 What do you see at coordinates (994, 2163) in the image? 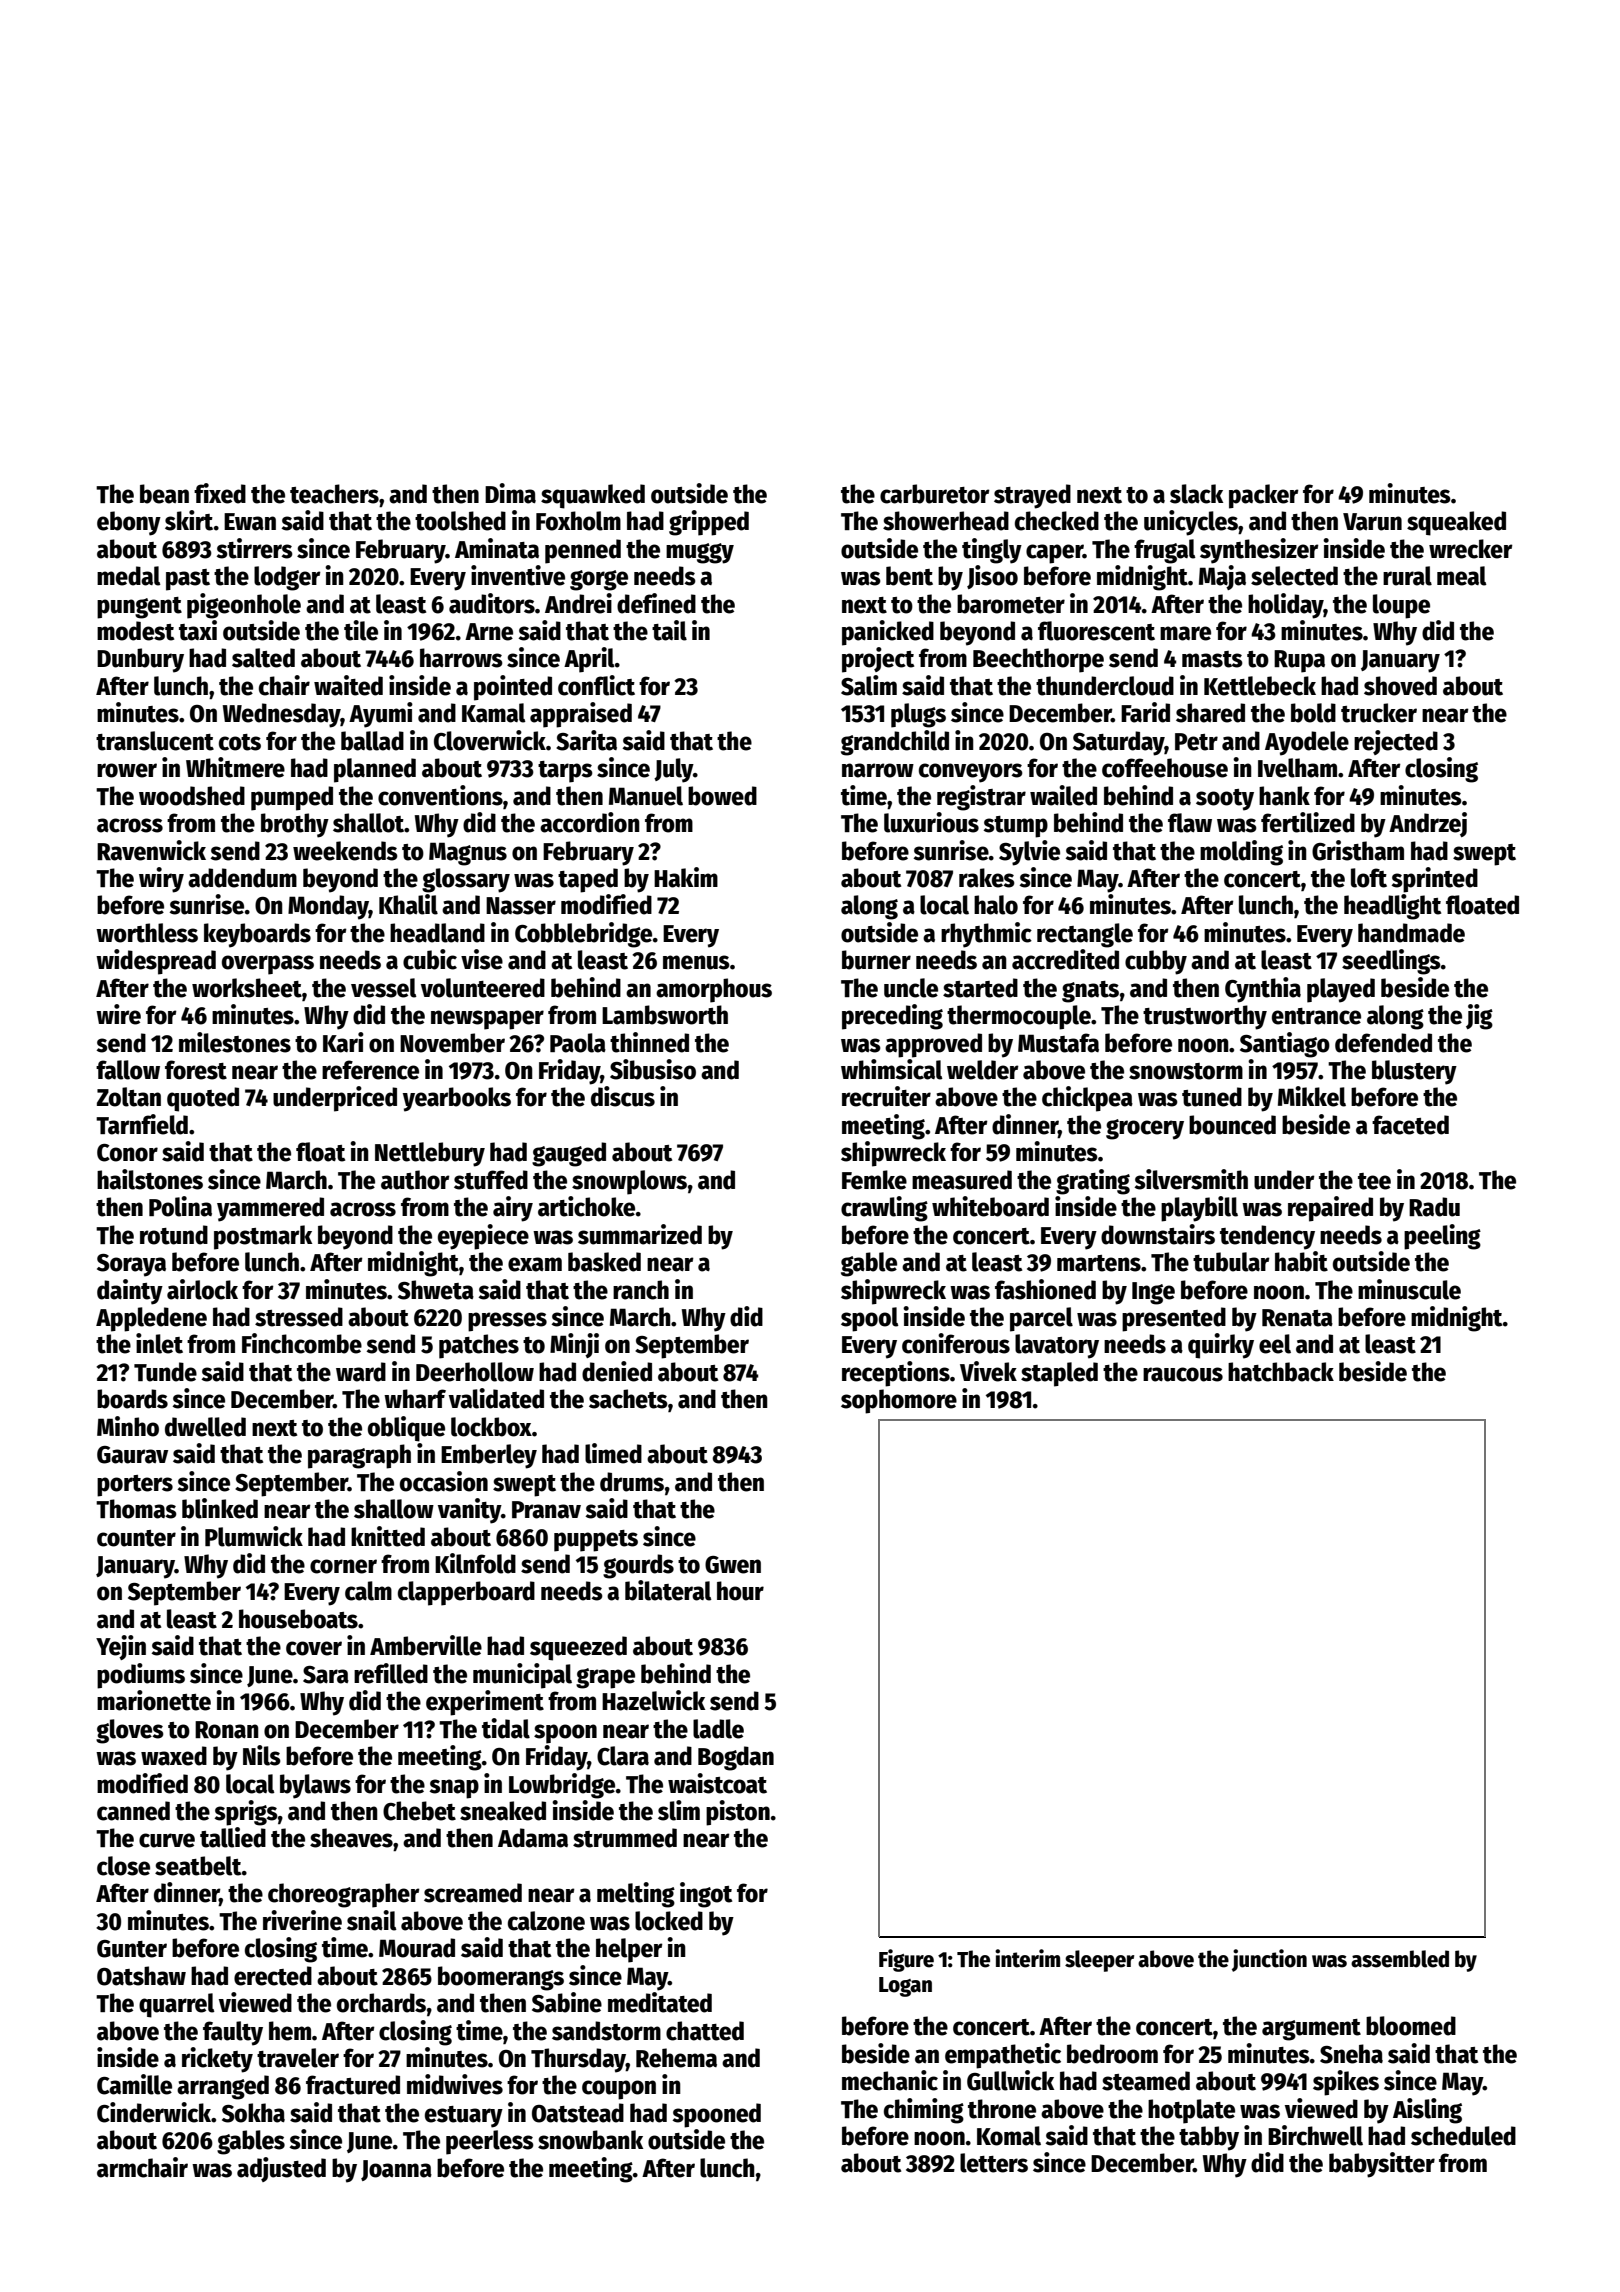
I see `letters` at bounding box center [994, 2163].
